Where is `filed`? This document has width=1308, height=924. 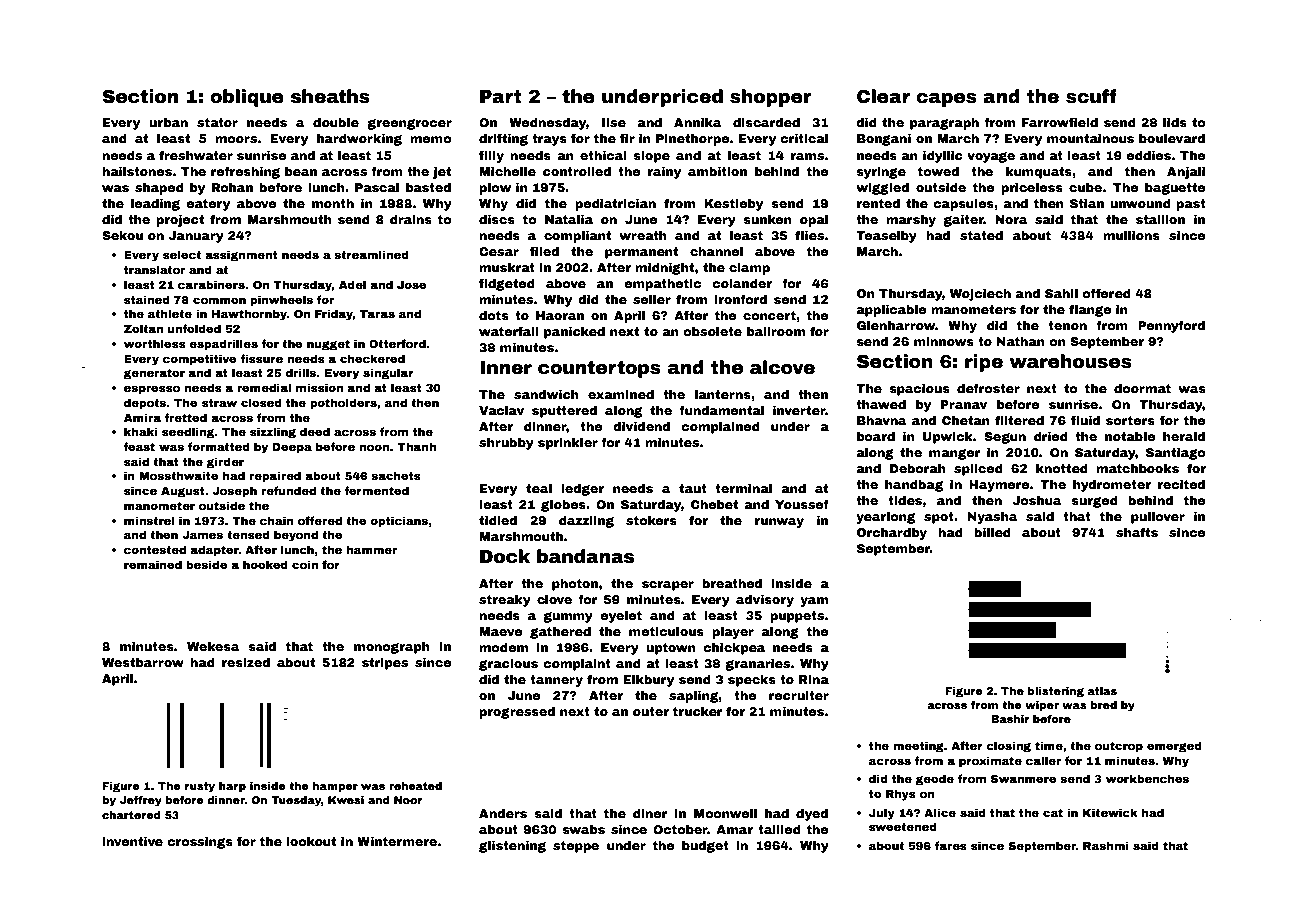 filed is located at coordinates (544, 251).
